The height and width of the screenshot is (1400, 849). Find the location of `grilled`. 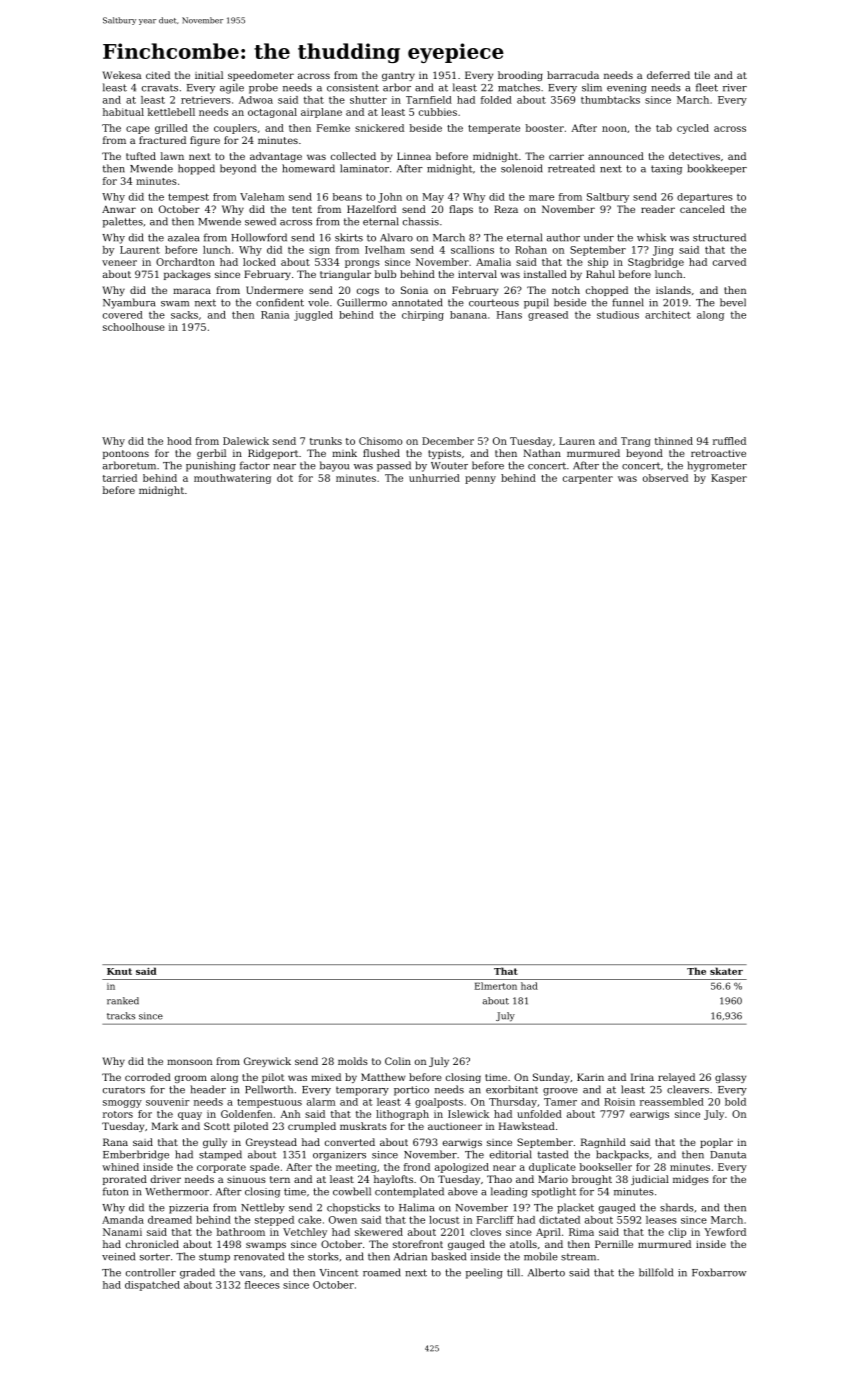

grilled is located at coordinates (171, 129).
